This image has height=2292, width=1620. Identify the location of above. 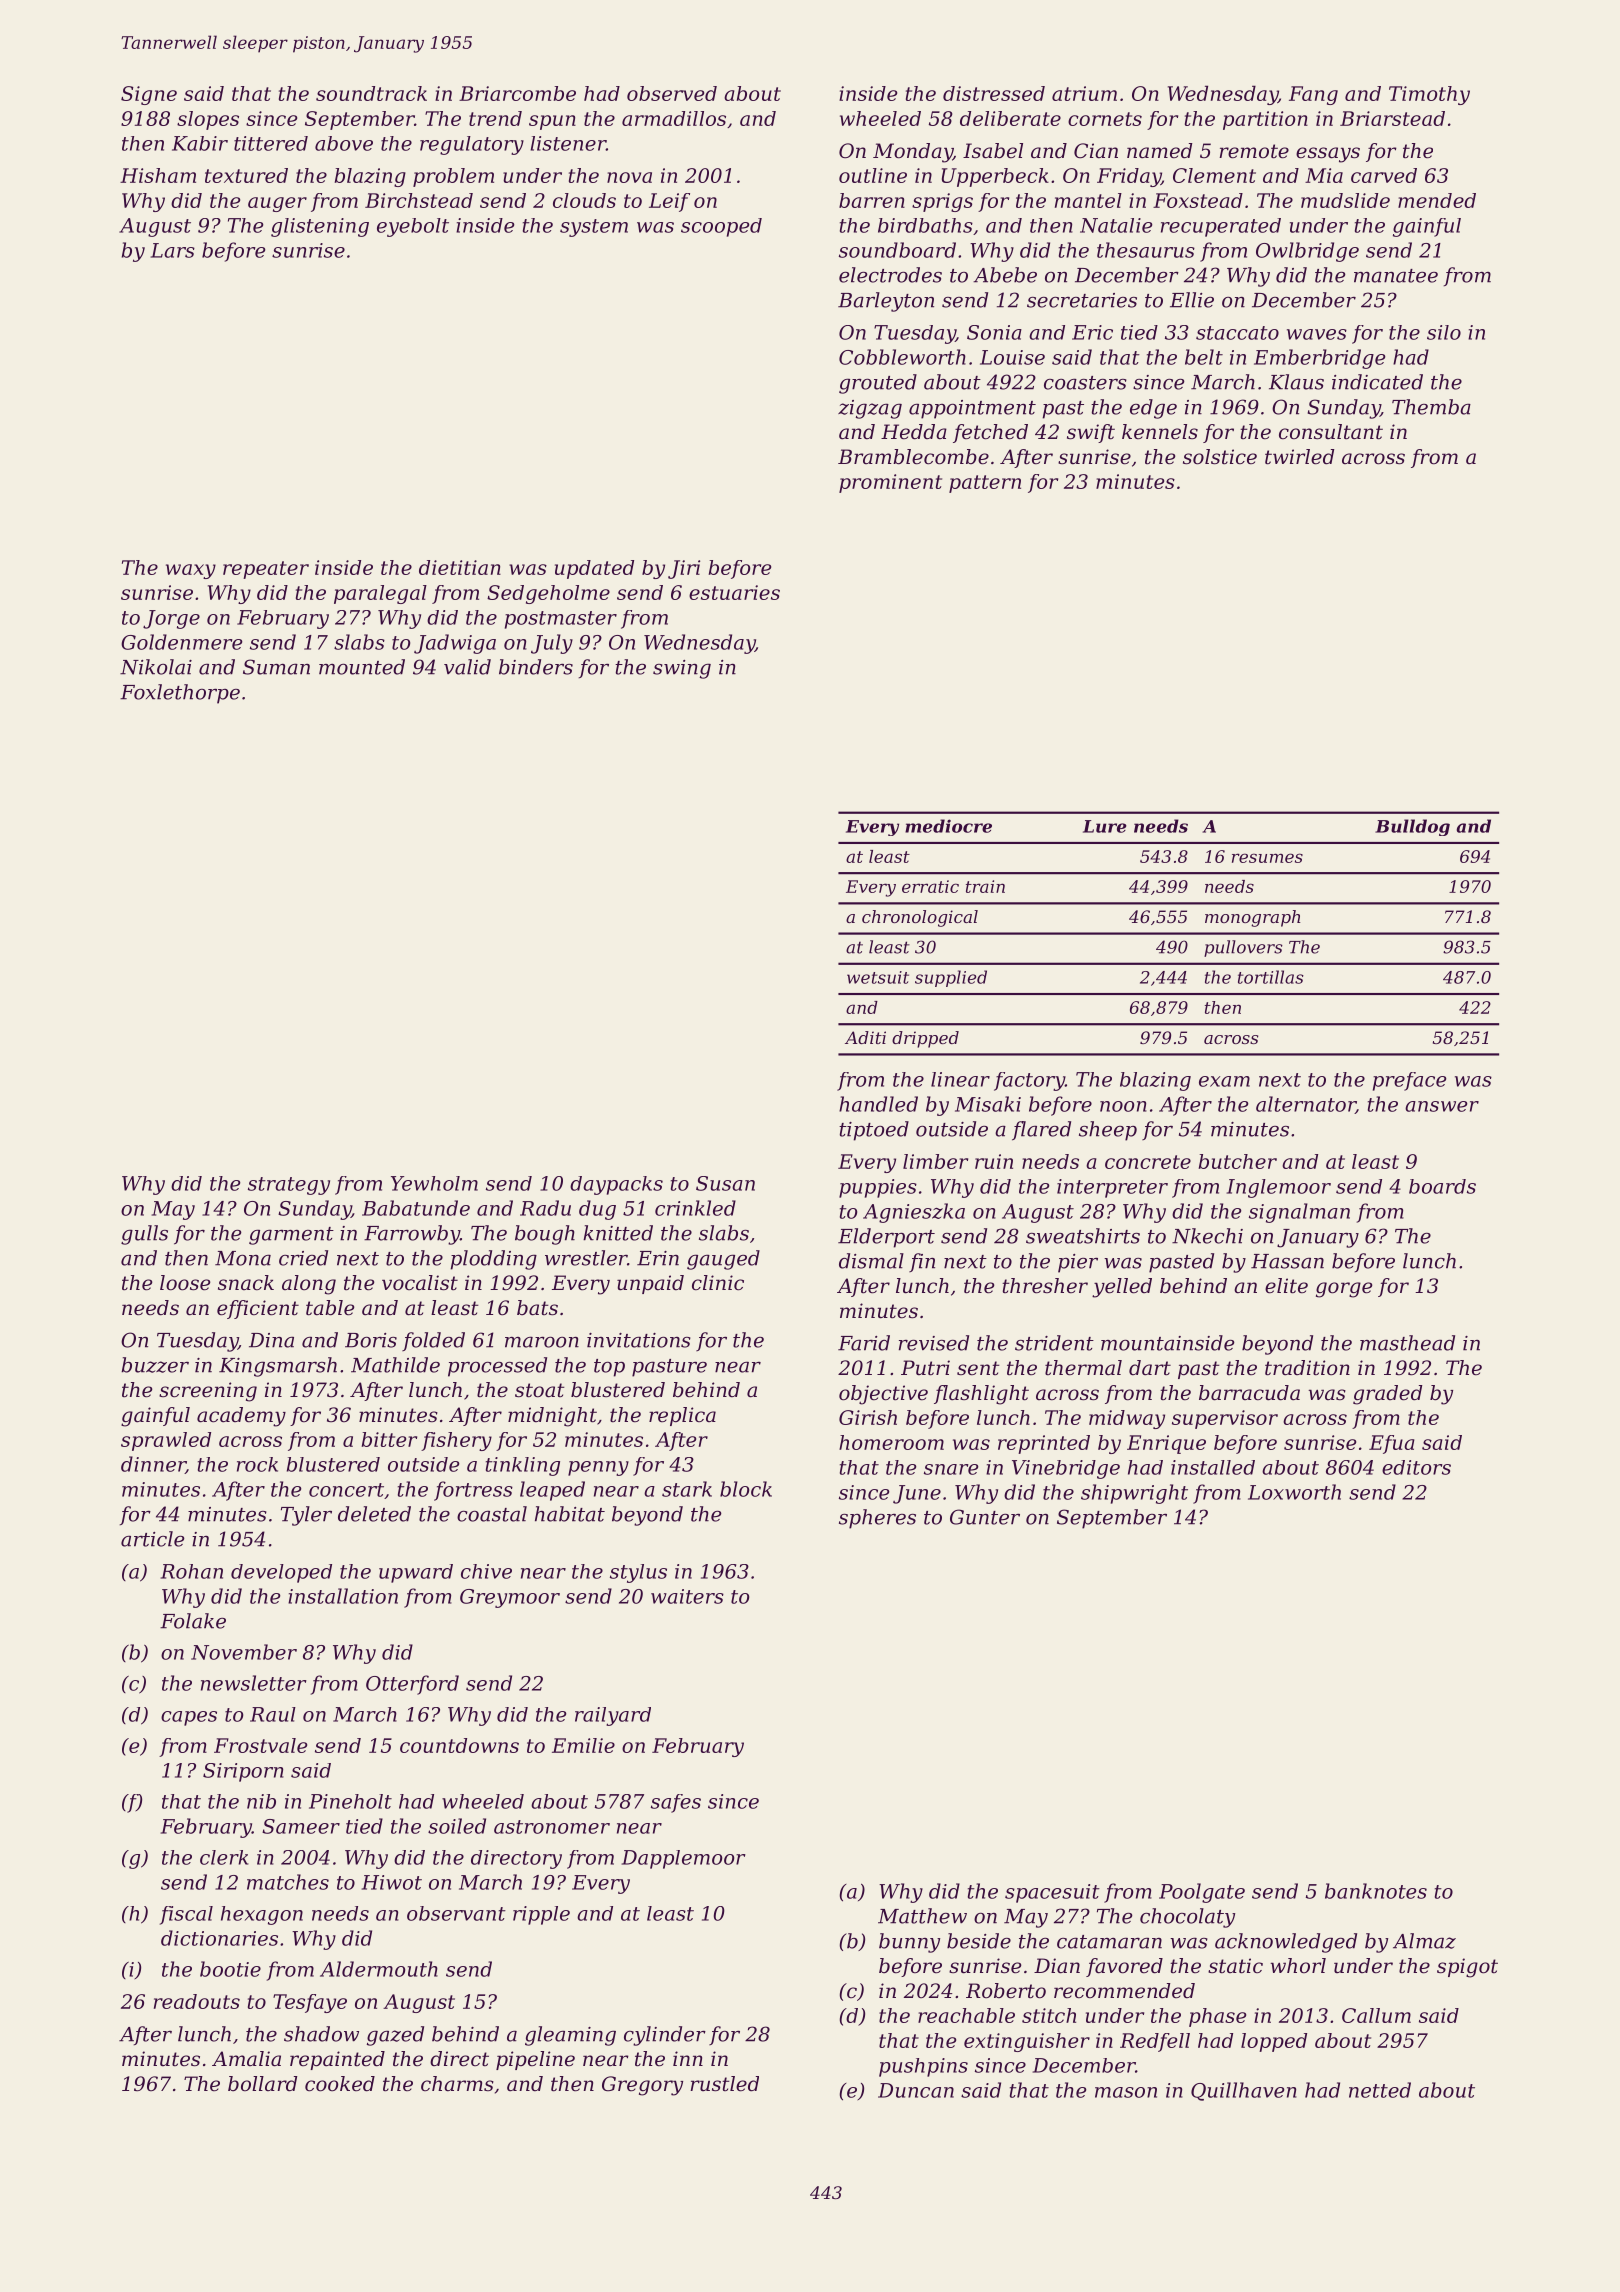
(344, 143).
